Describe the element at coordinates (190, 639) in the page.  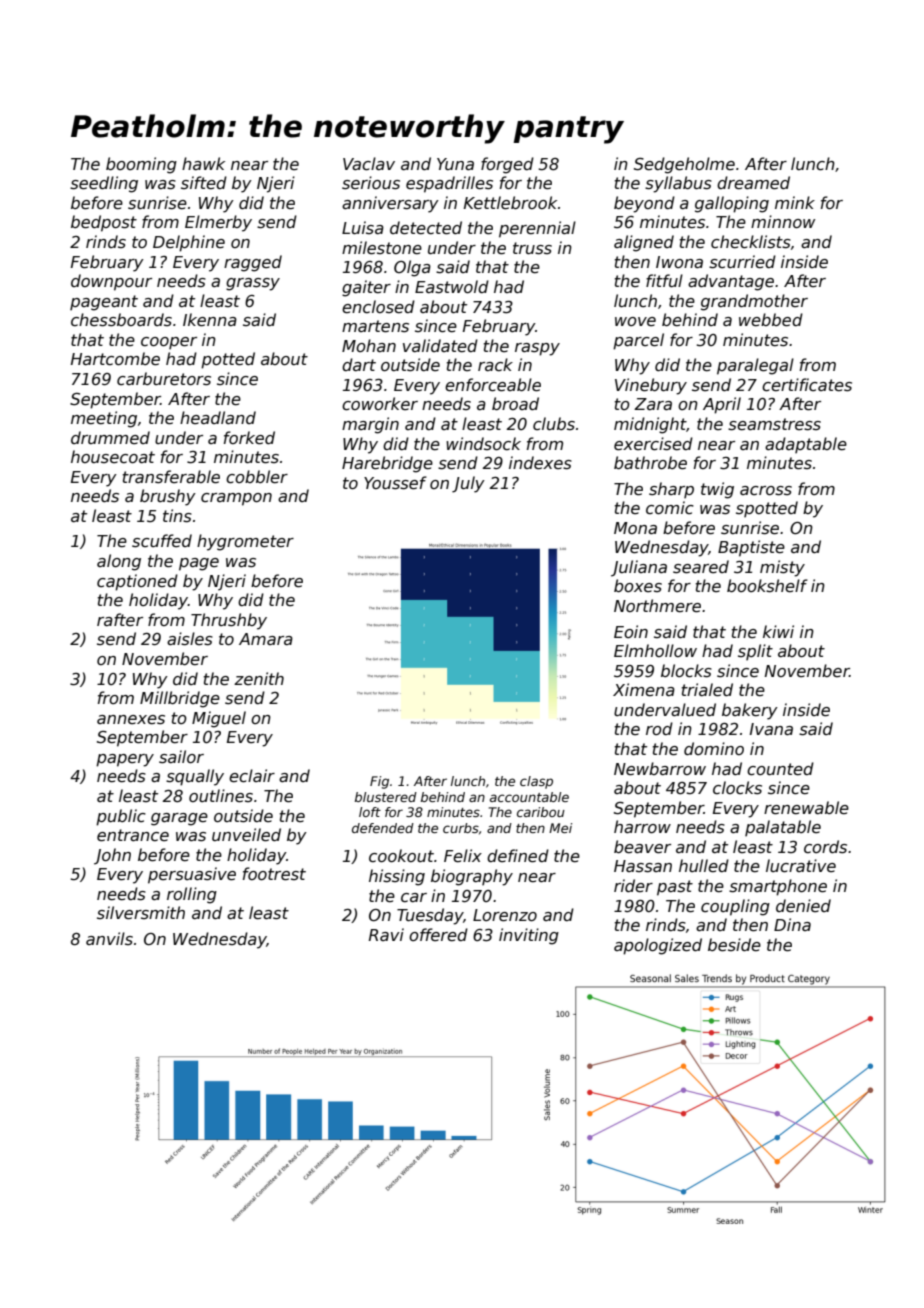
I see `aisles` at that location.
